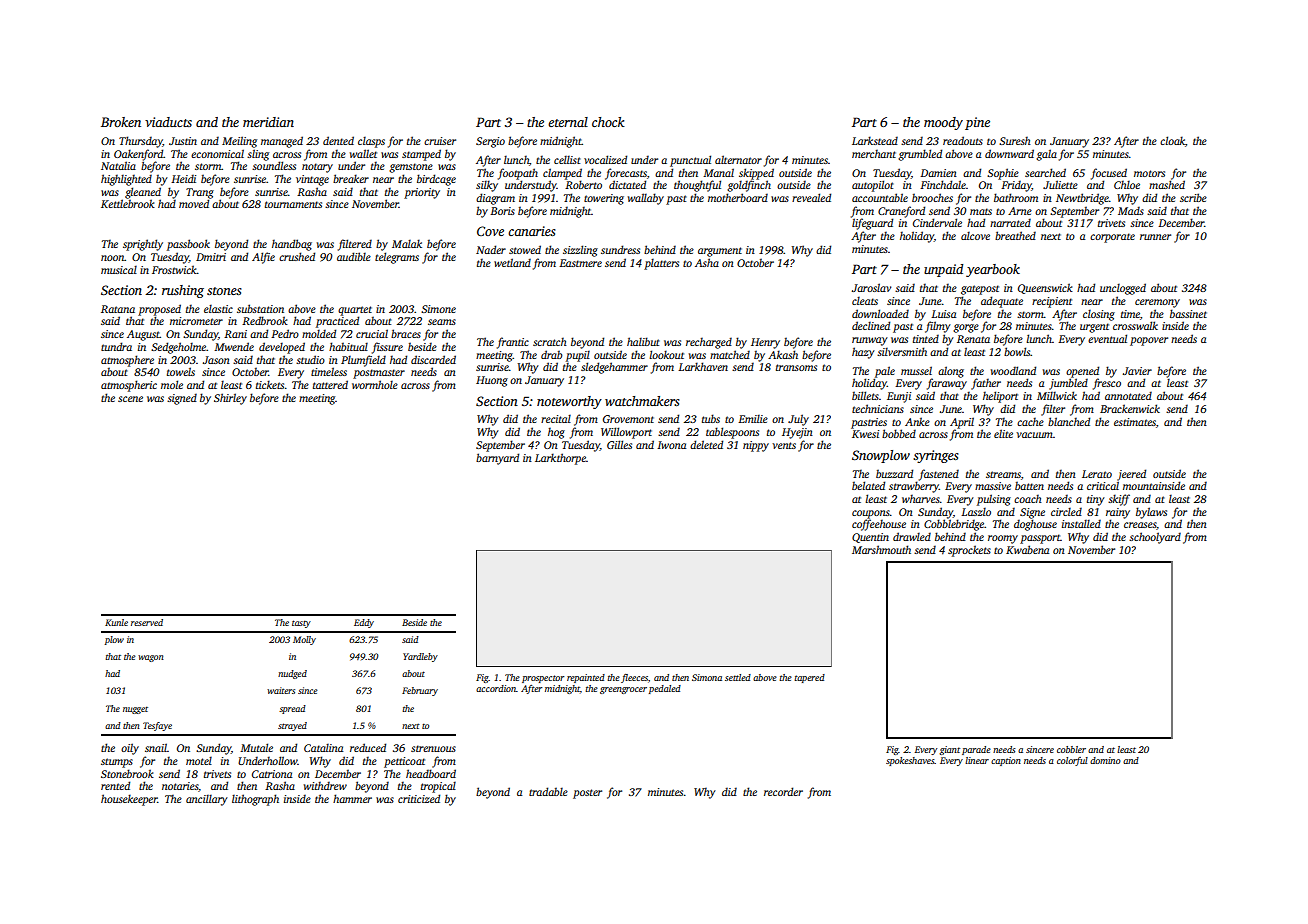 Image resolution: width=1308 pixels, height=924 pixels. Describe the element at coordinates (422, 193) in the document. I see `priority` at that location.
